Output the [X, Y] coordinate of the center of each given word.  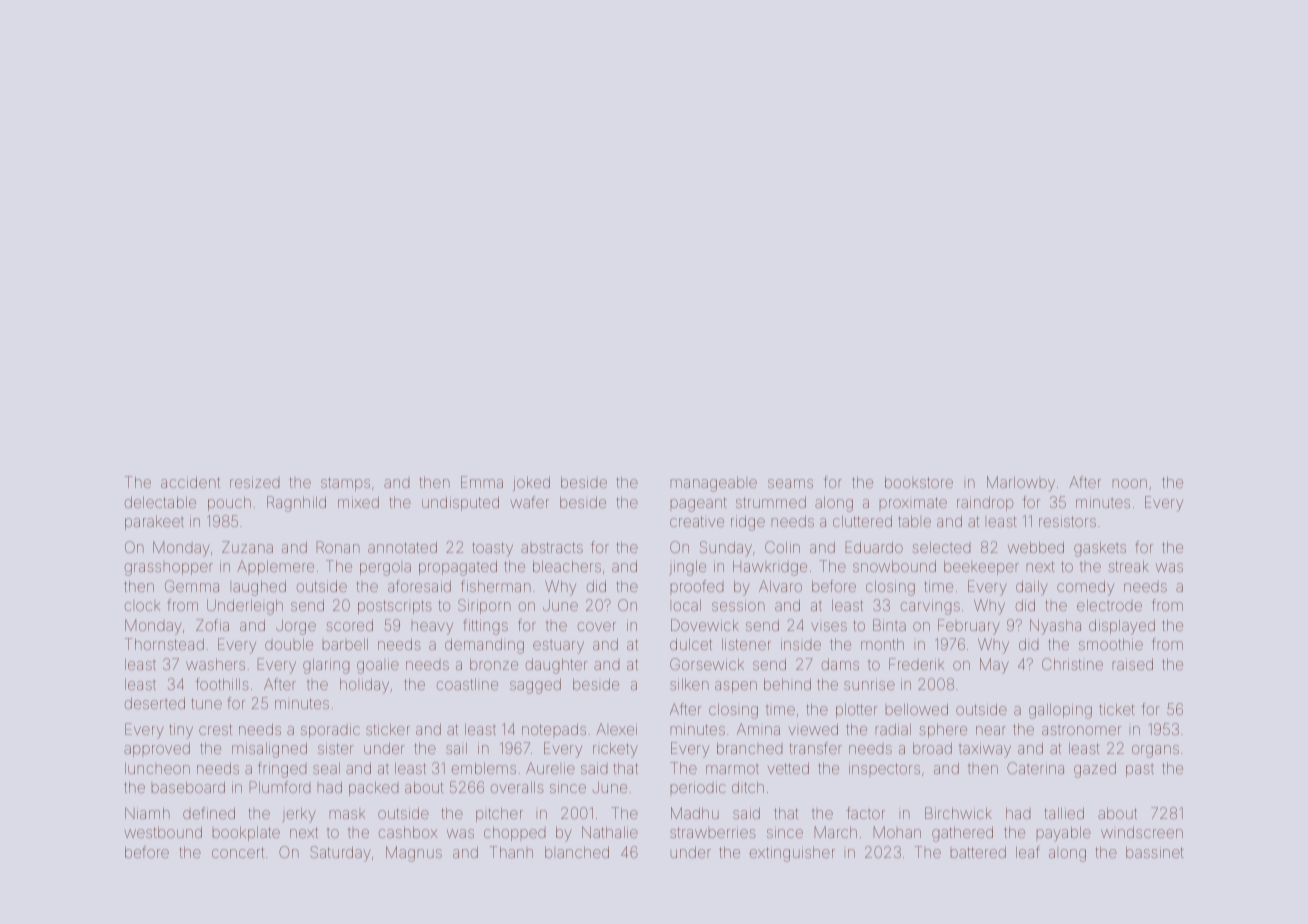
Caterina [1035, 768]
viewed [813, 729]
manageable [714, 484]
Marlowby [1021, 484]
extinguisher [792, 854]
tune [206, 703]
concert [238, 852]
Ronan [338, 547]
